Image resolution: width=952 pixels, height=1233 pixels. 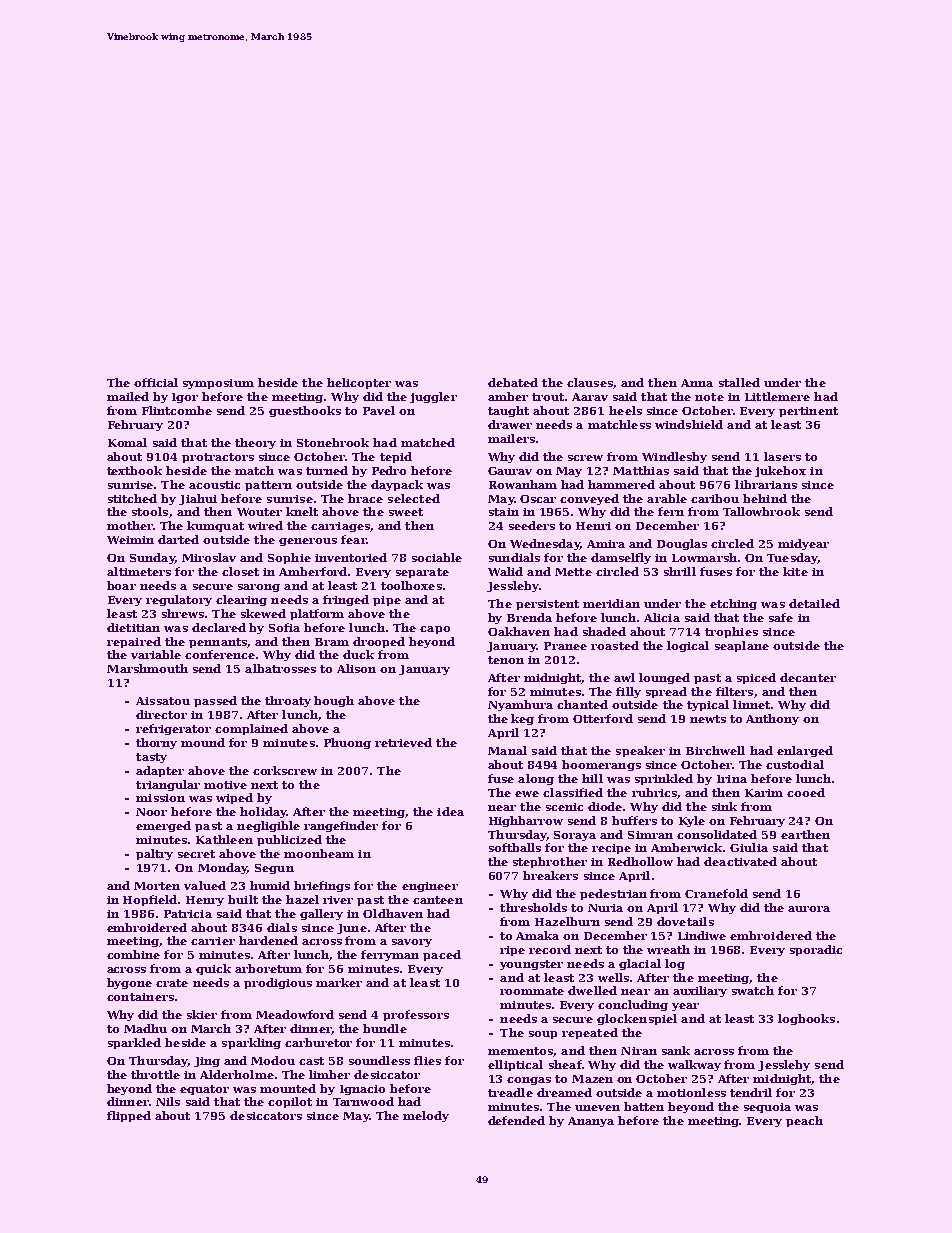 What do you see at coordinates (513, 382) in the image?
I see `debated` at bounding box center [513, 382].
